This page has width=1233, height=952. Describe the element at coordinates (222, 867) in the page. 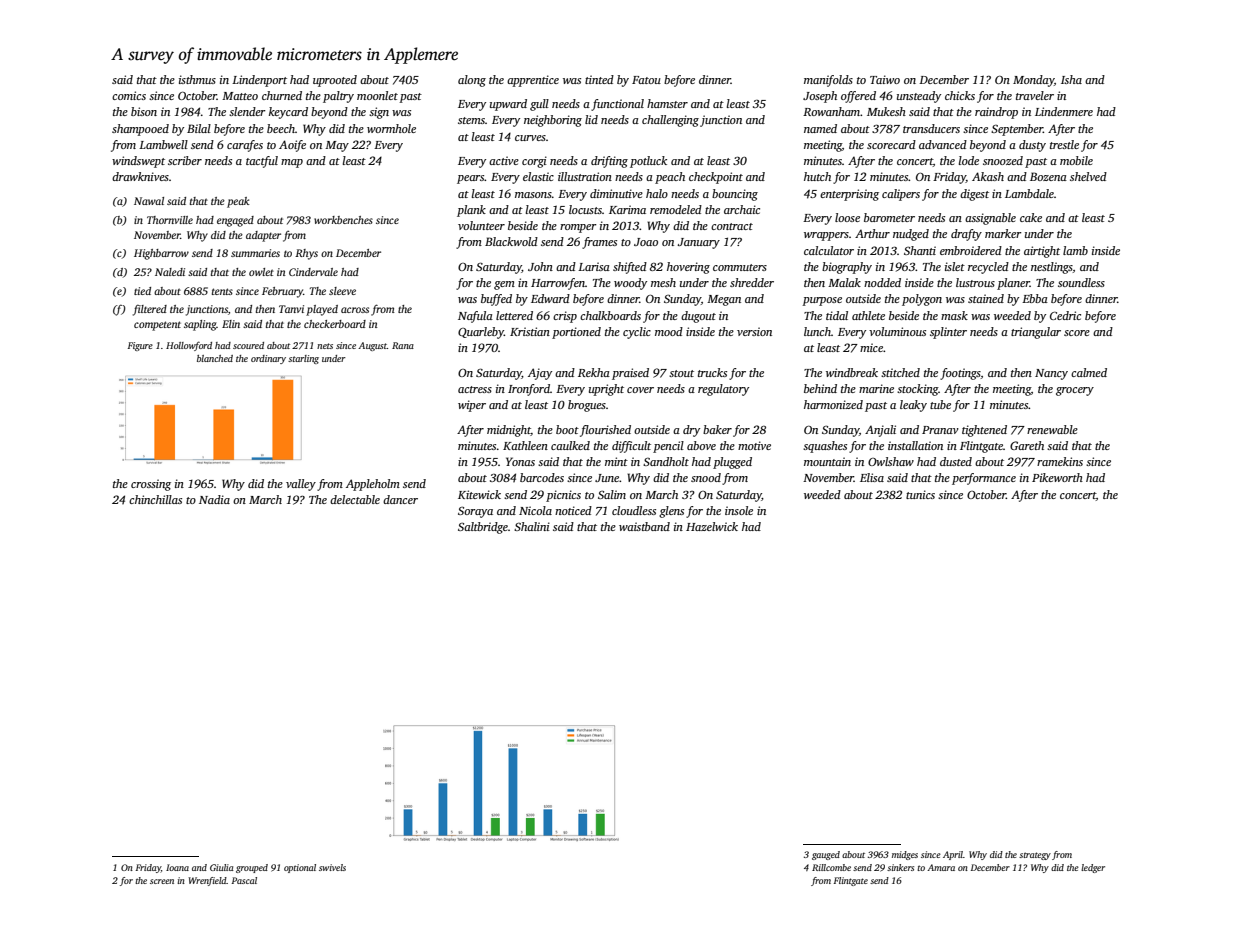

I see `Giulia` at that location.
